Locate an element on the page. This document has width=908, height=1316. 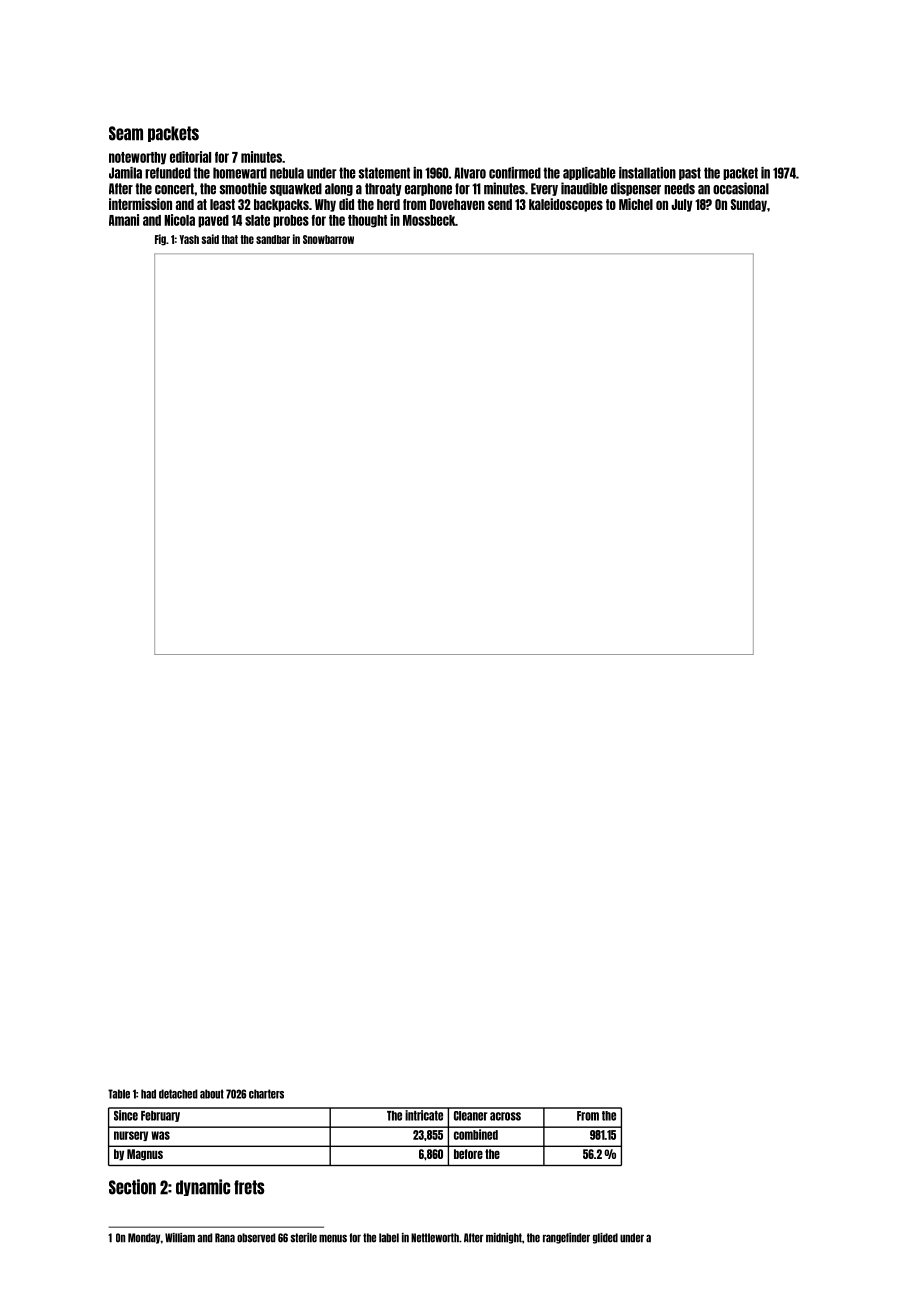
charters is located at coordinates (266, 1094).
